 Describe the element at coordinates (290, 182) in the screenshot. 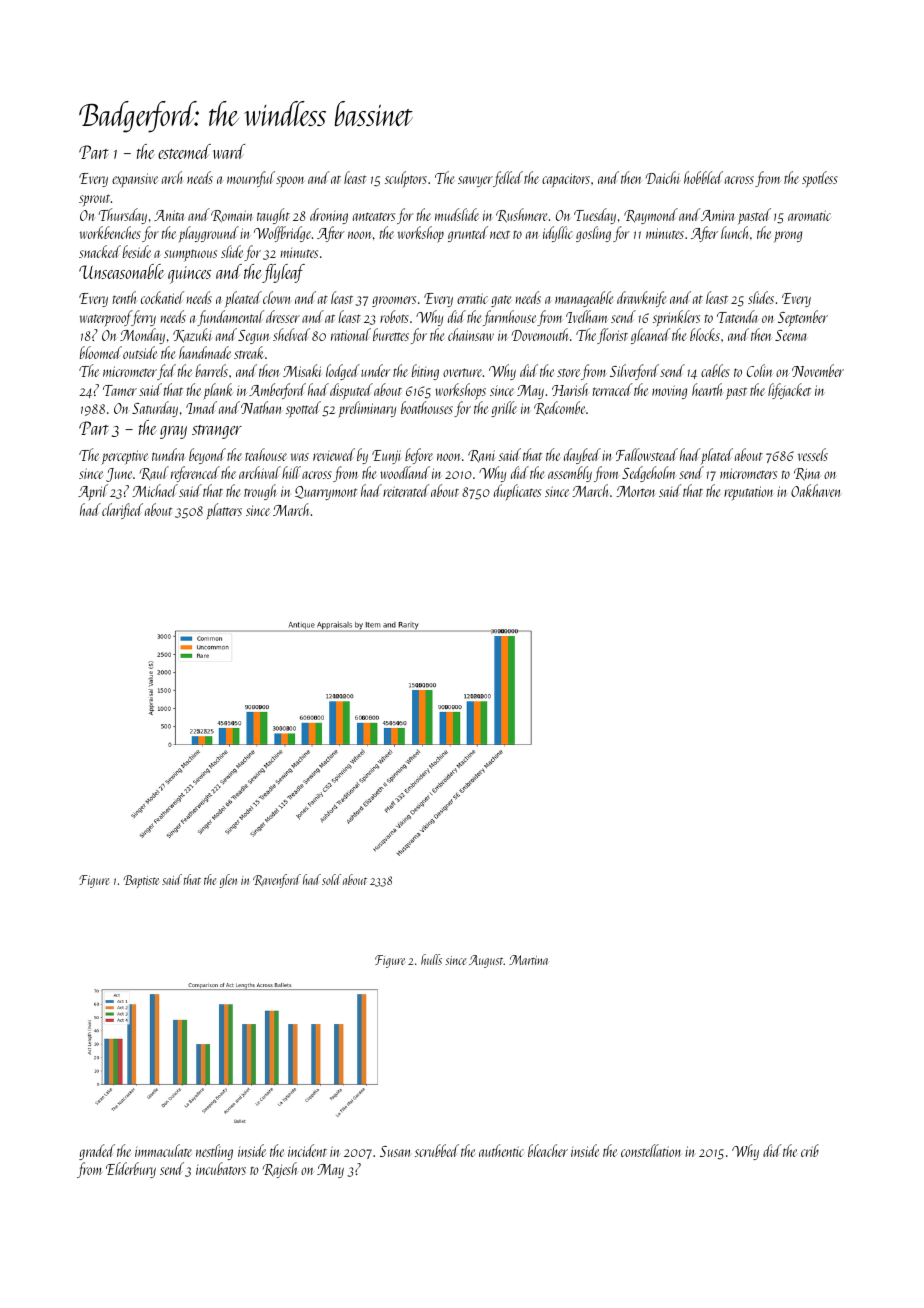

I see `spoon` at that location.
